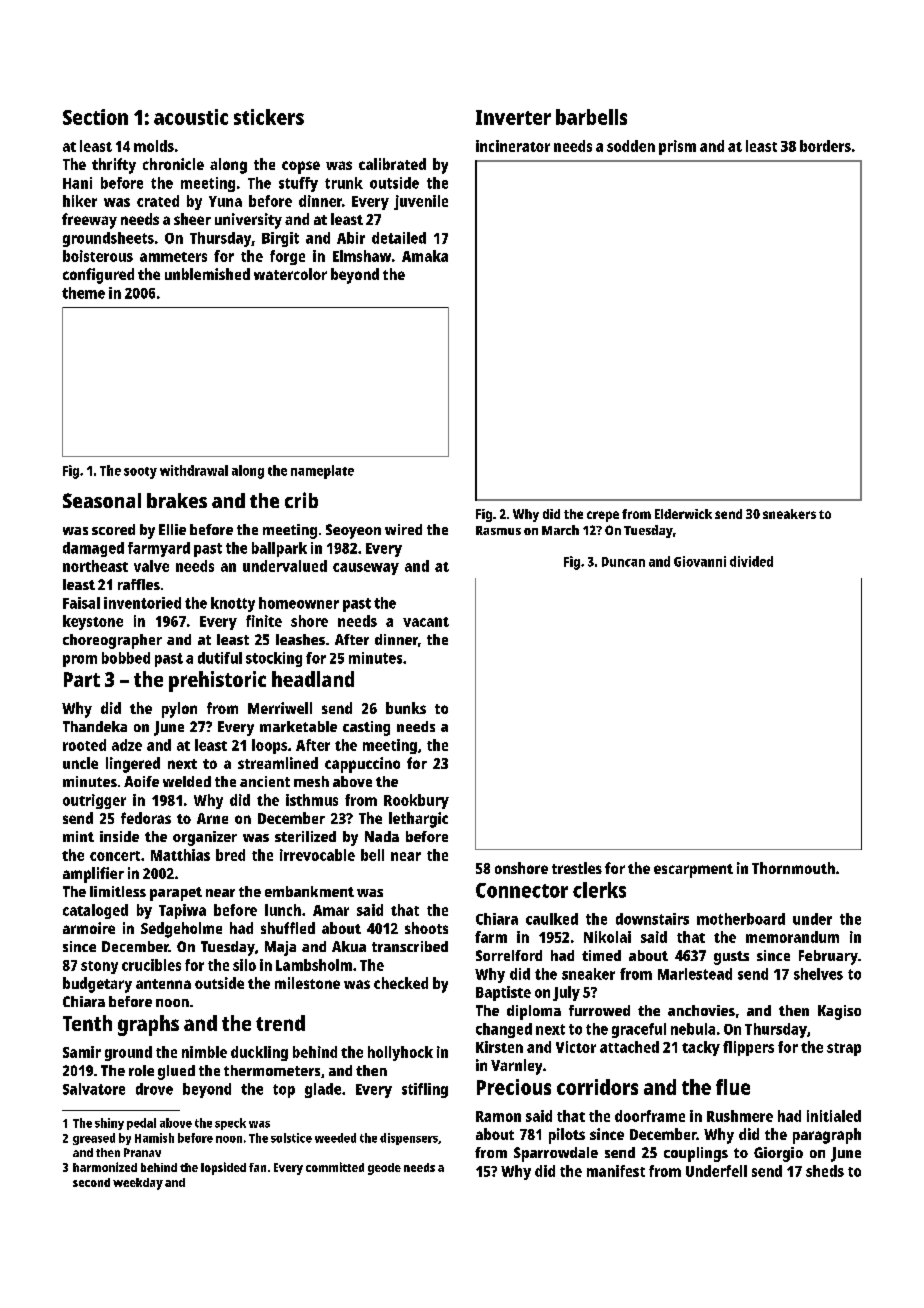 Image resolution: width=924 pixels, height=1308 pixels. I want to click on withdrawal, so click(194, 470).
